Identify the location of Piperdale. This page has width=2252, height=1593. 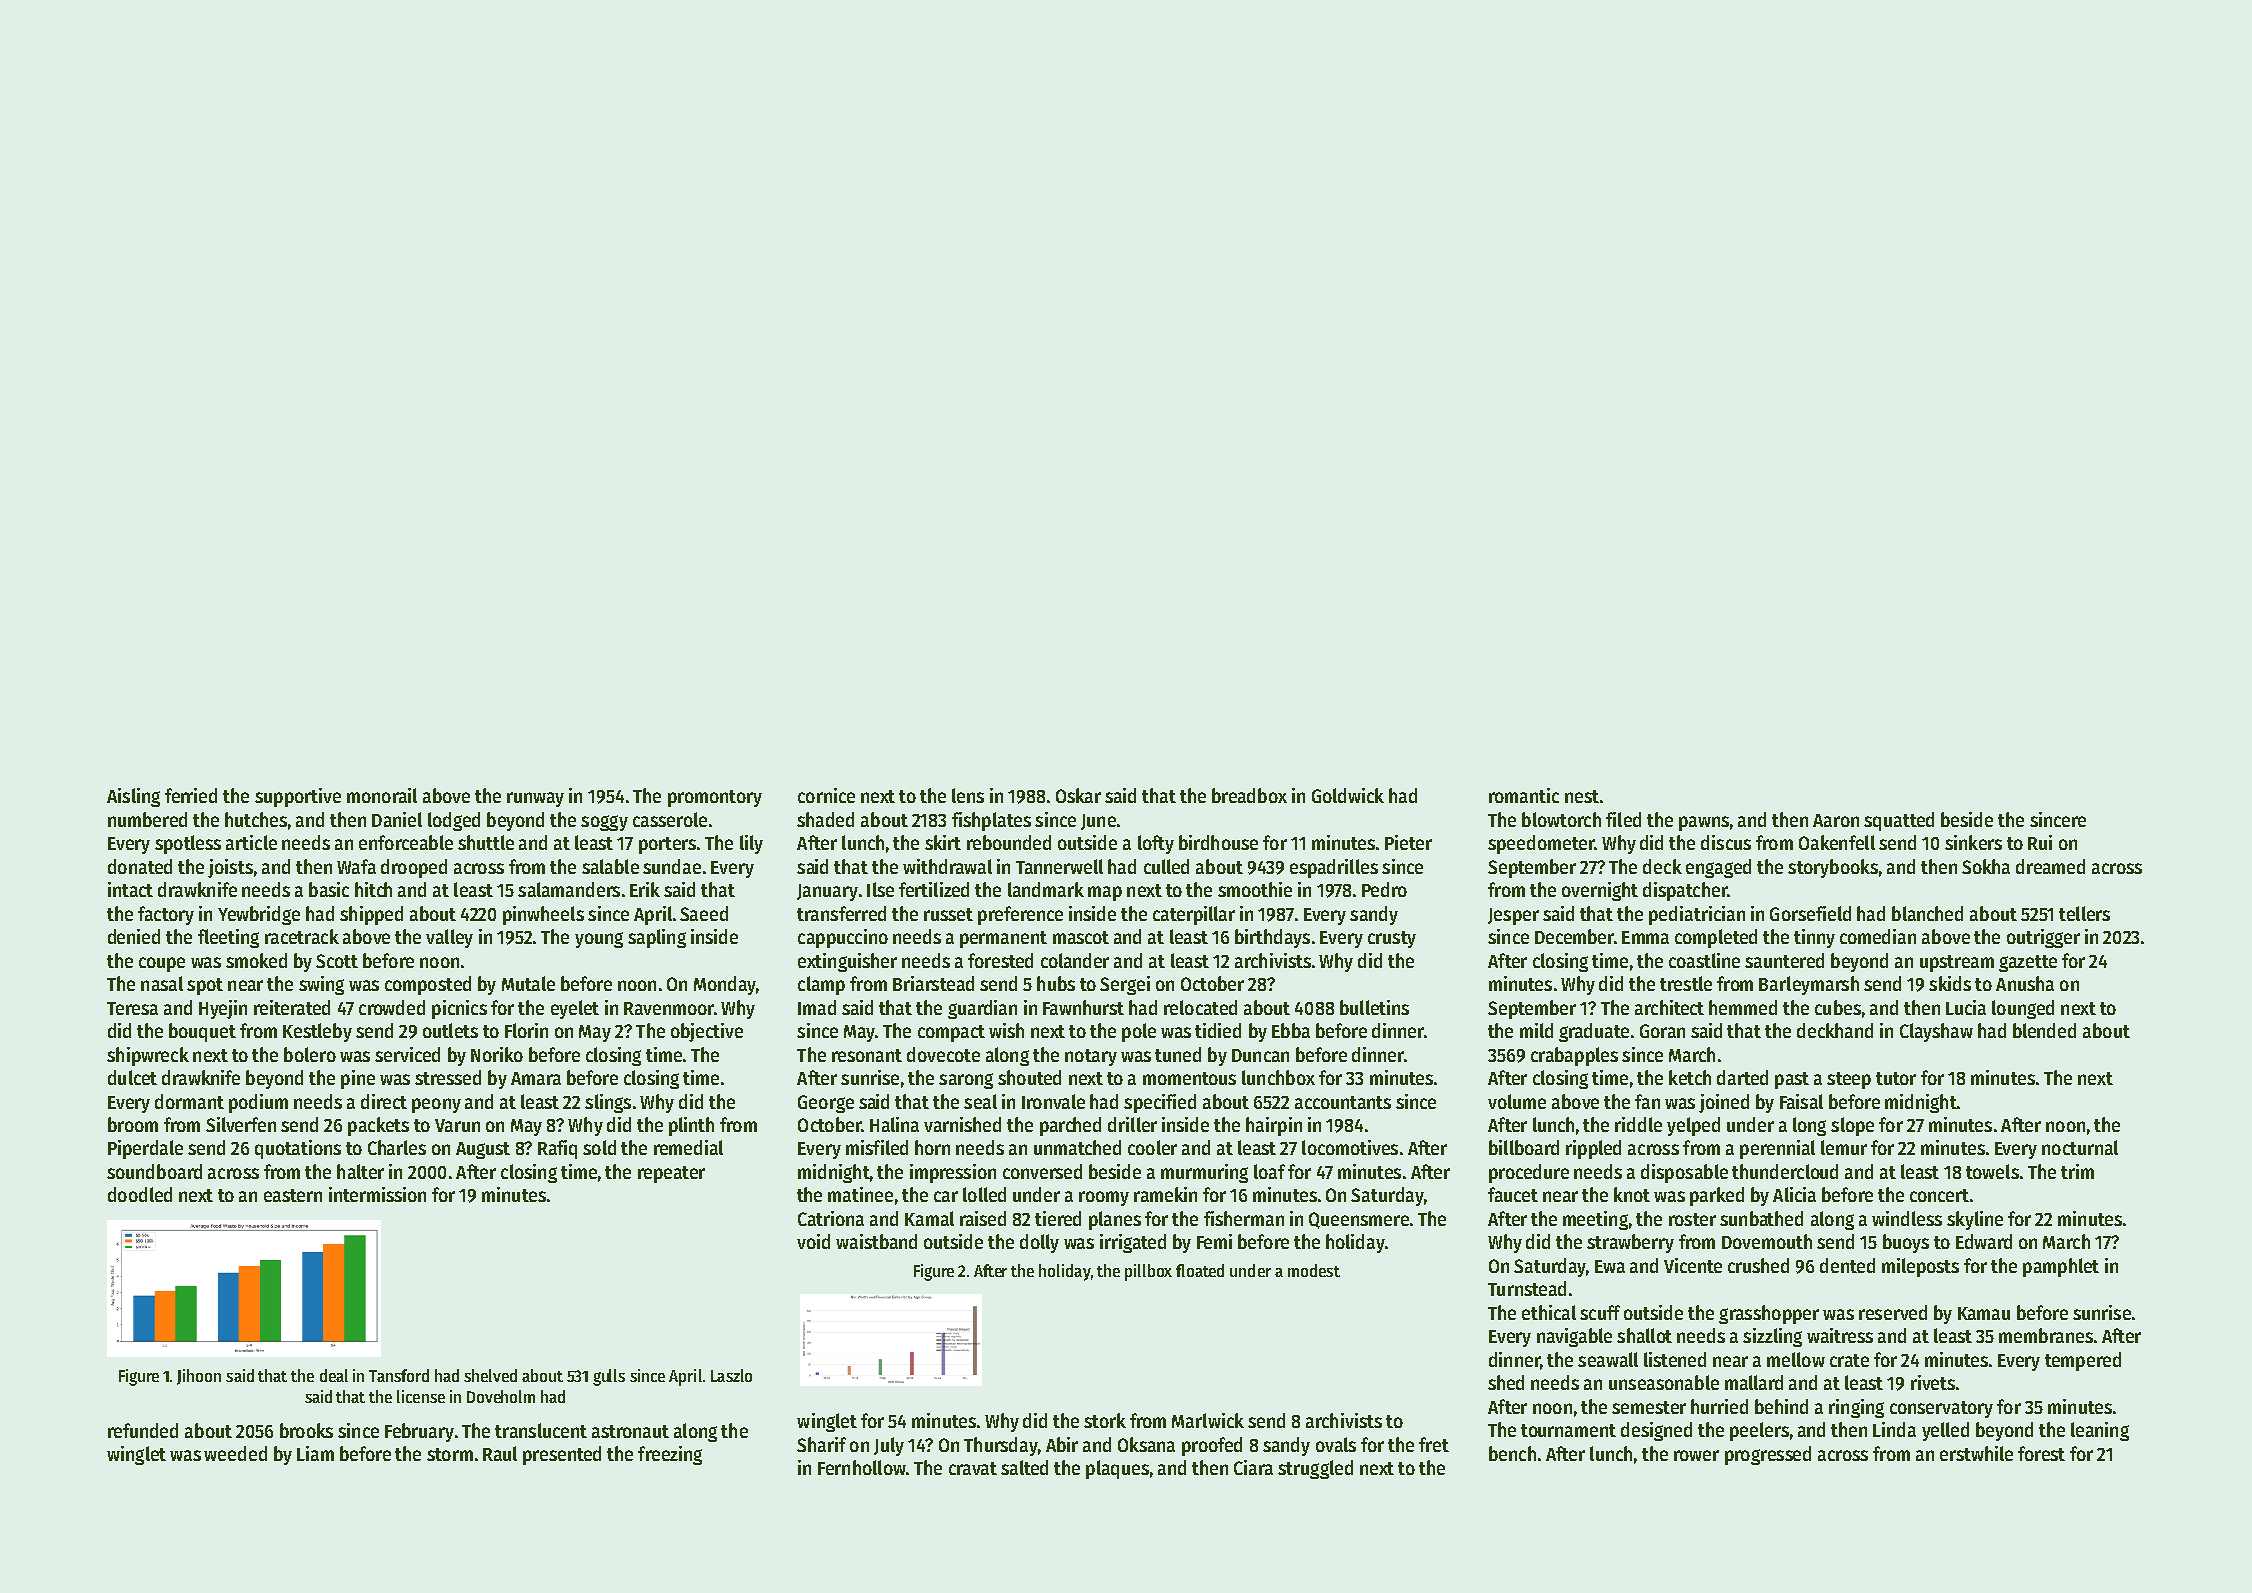
(145, 1149).
